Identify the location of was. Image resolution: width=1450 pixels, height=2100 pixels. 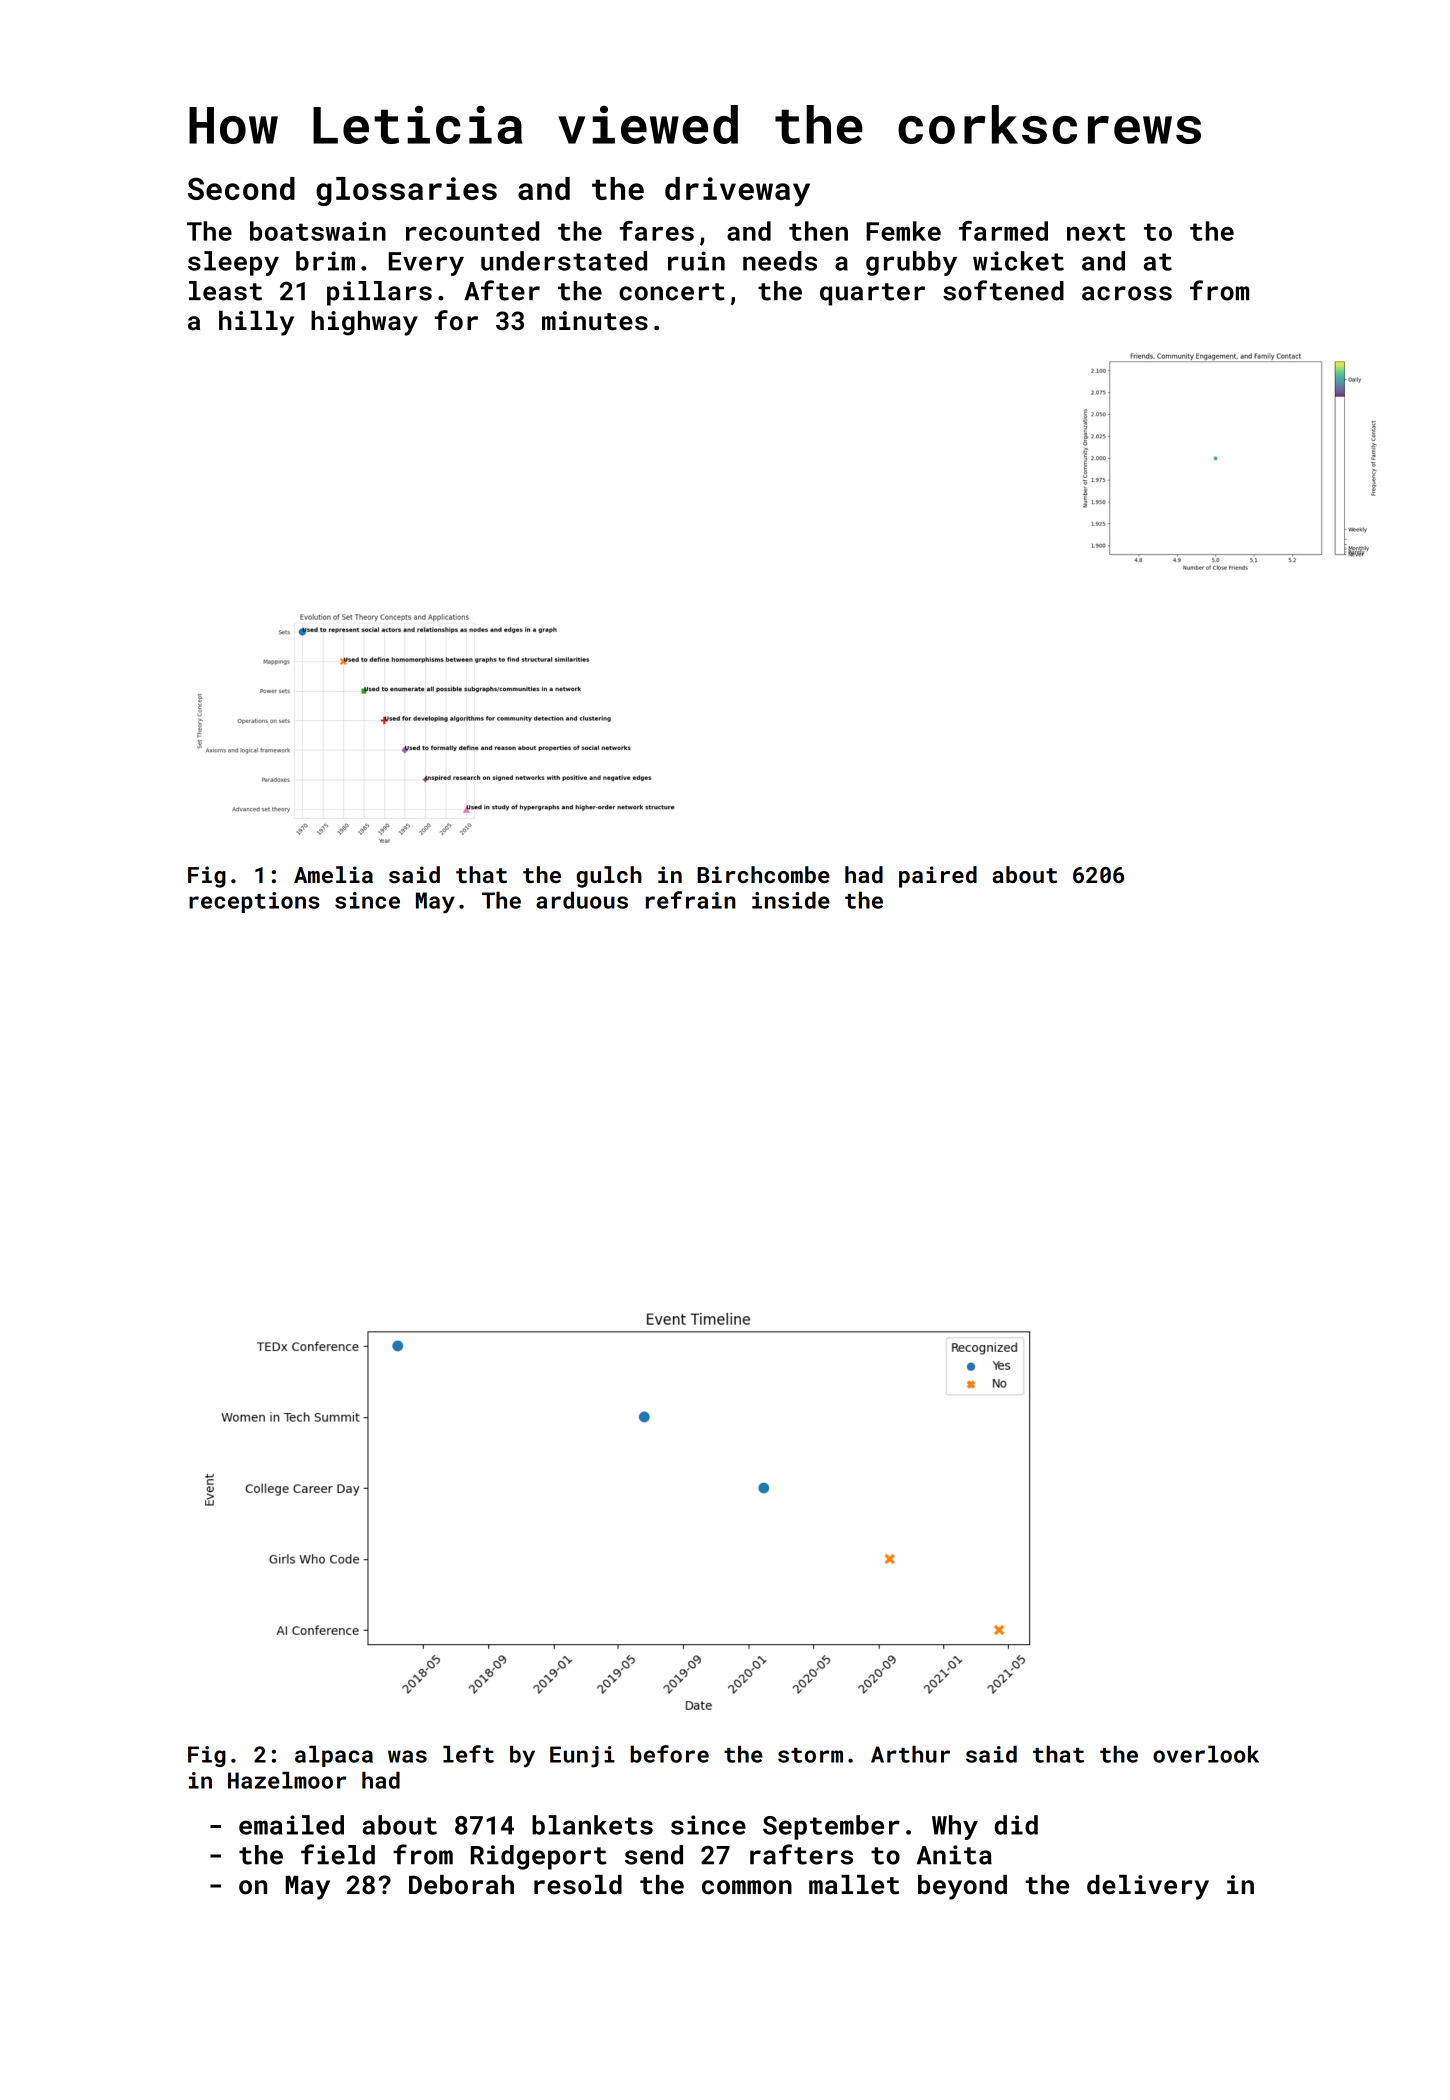
(407, 1756).
